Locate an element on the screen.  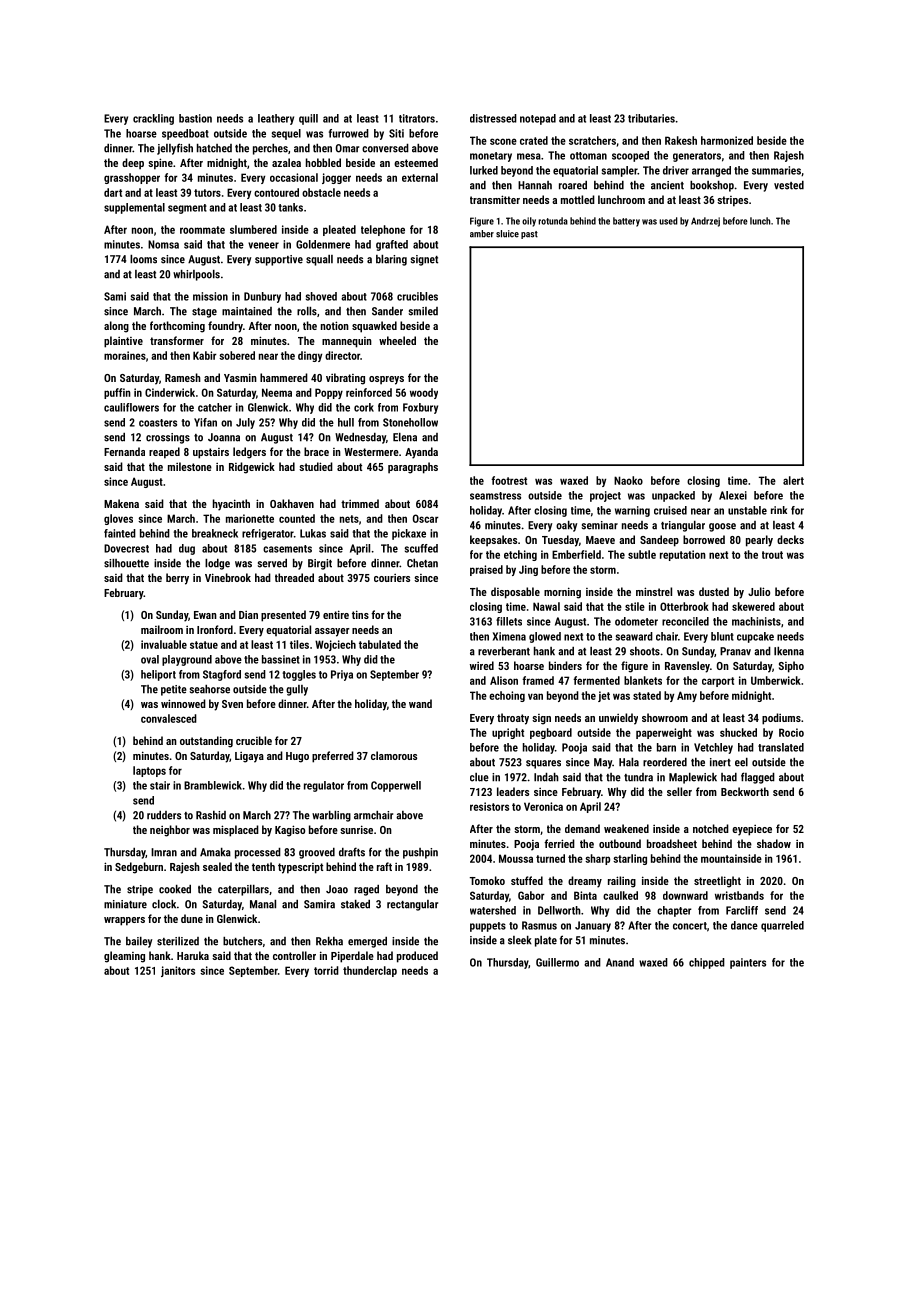
perches is located at coordinates (270, 149).
